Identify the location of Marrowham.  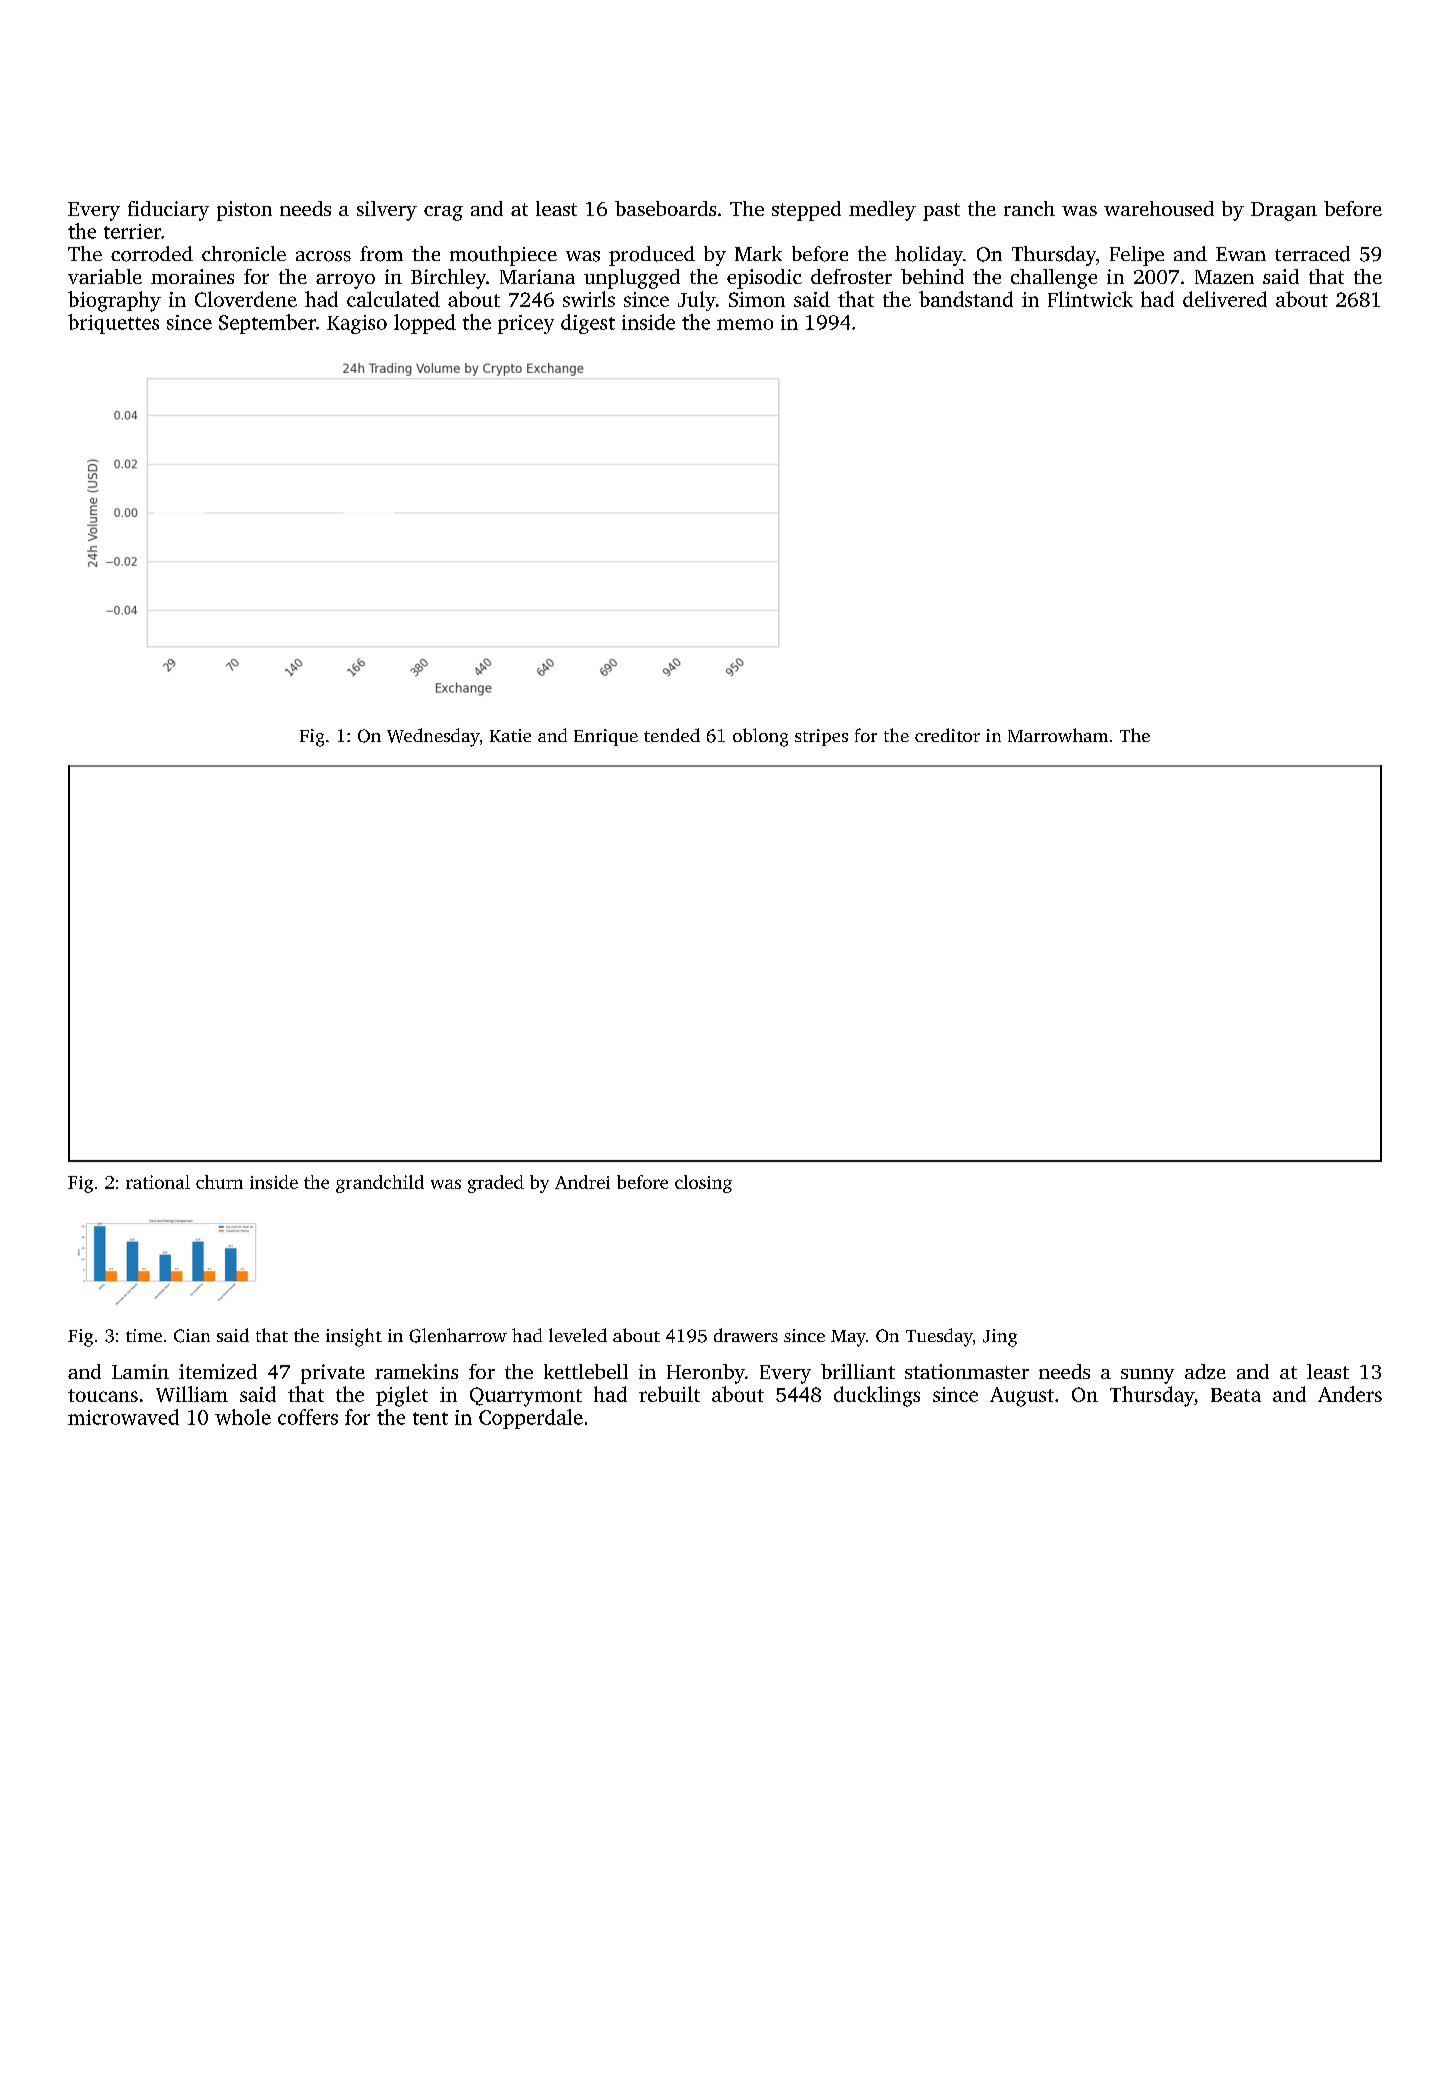
(1058, 735).
